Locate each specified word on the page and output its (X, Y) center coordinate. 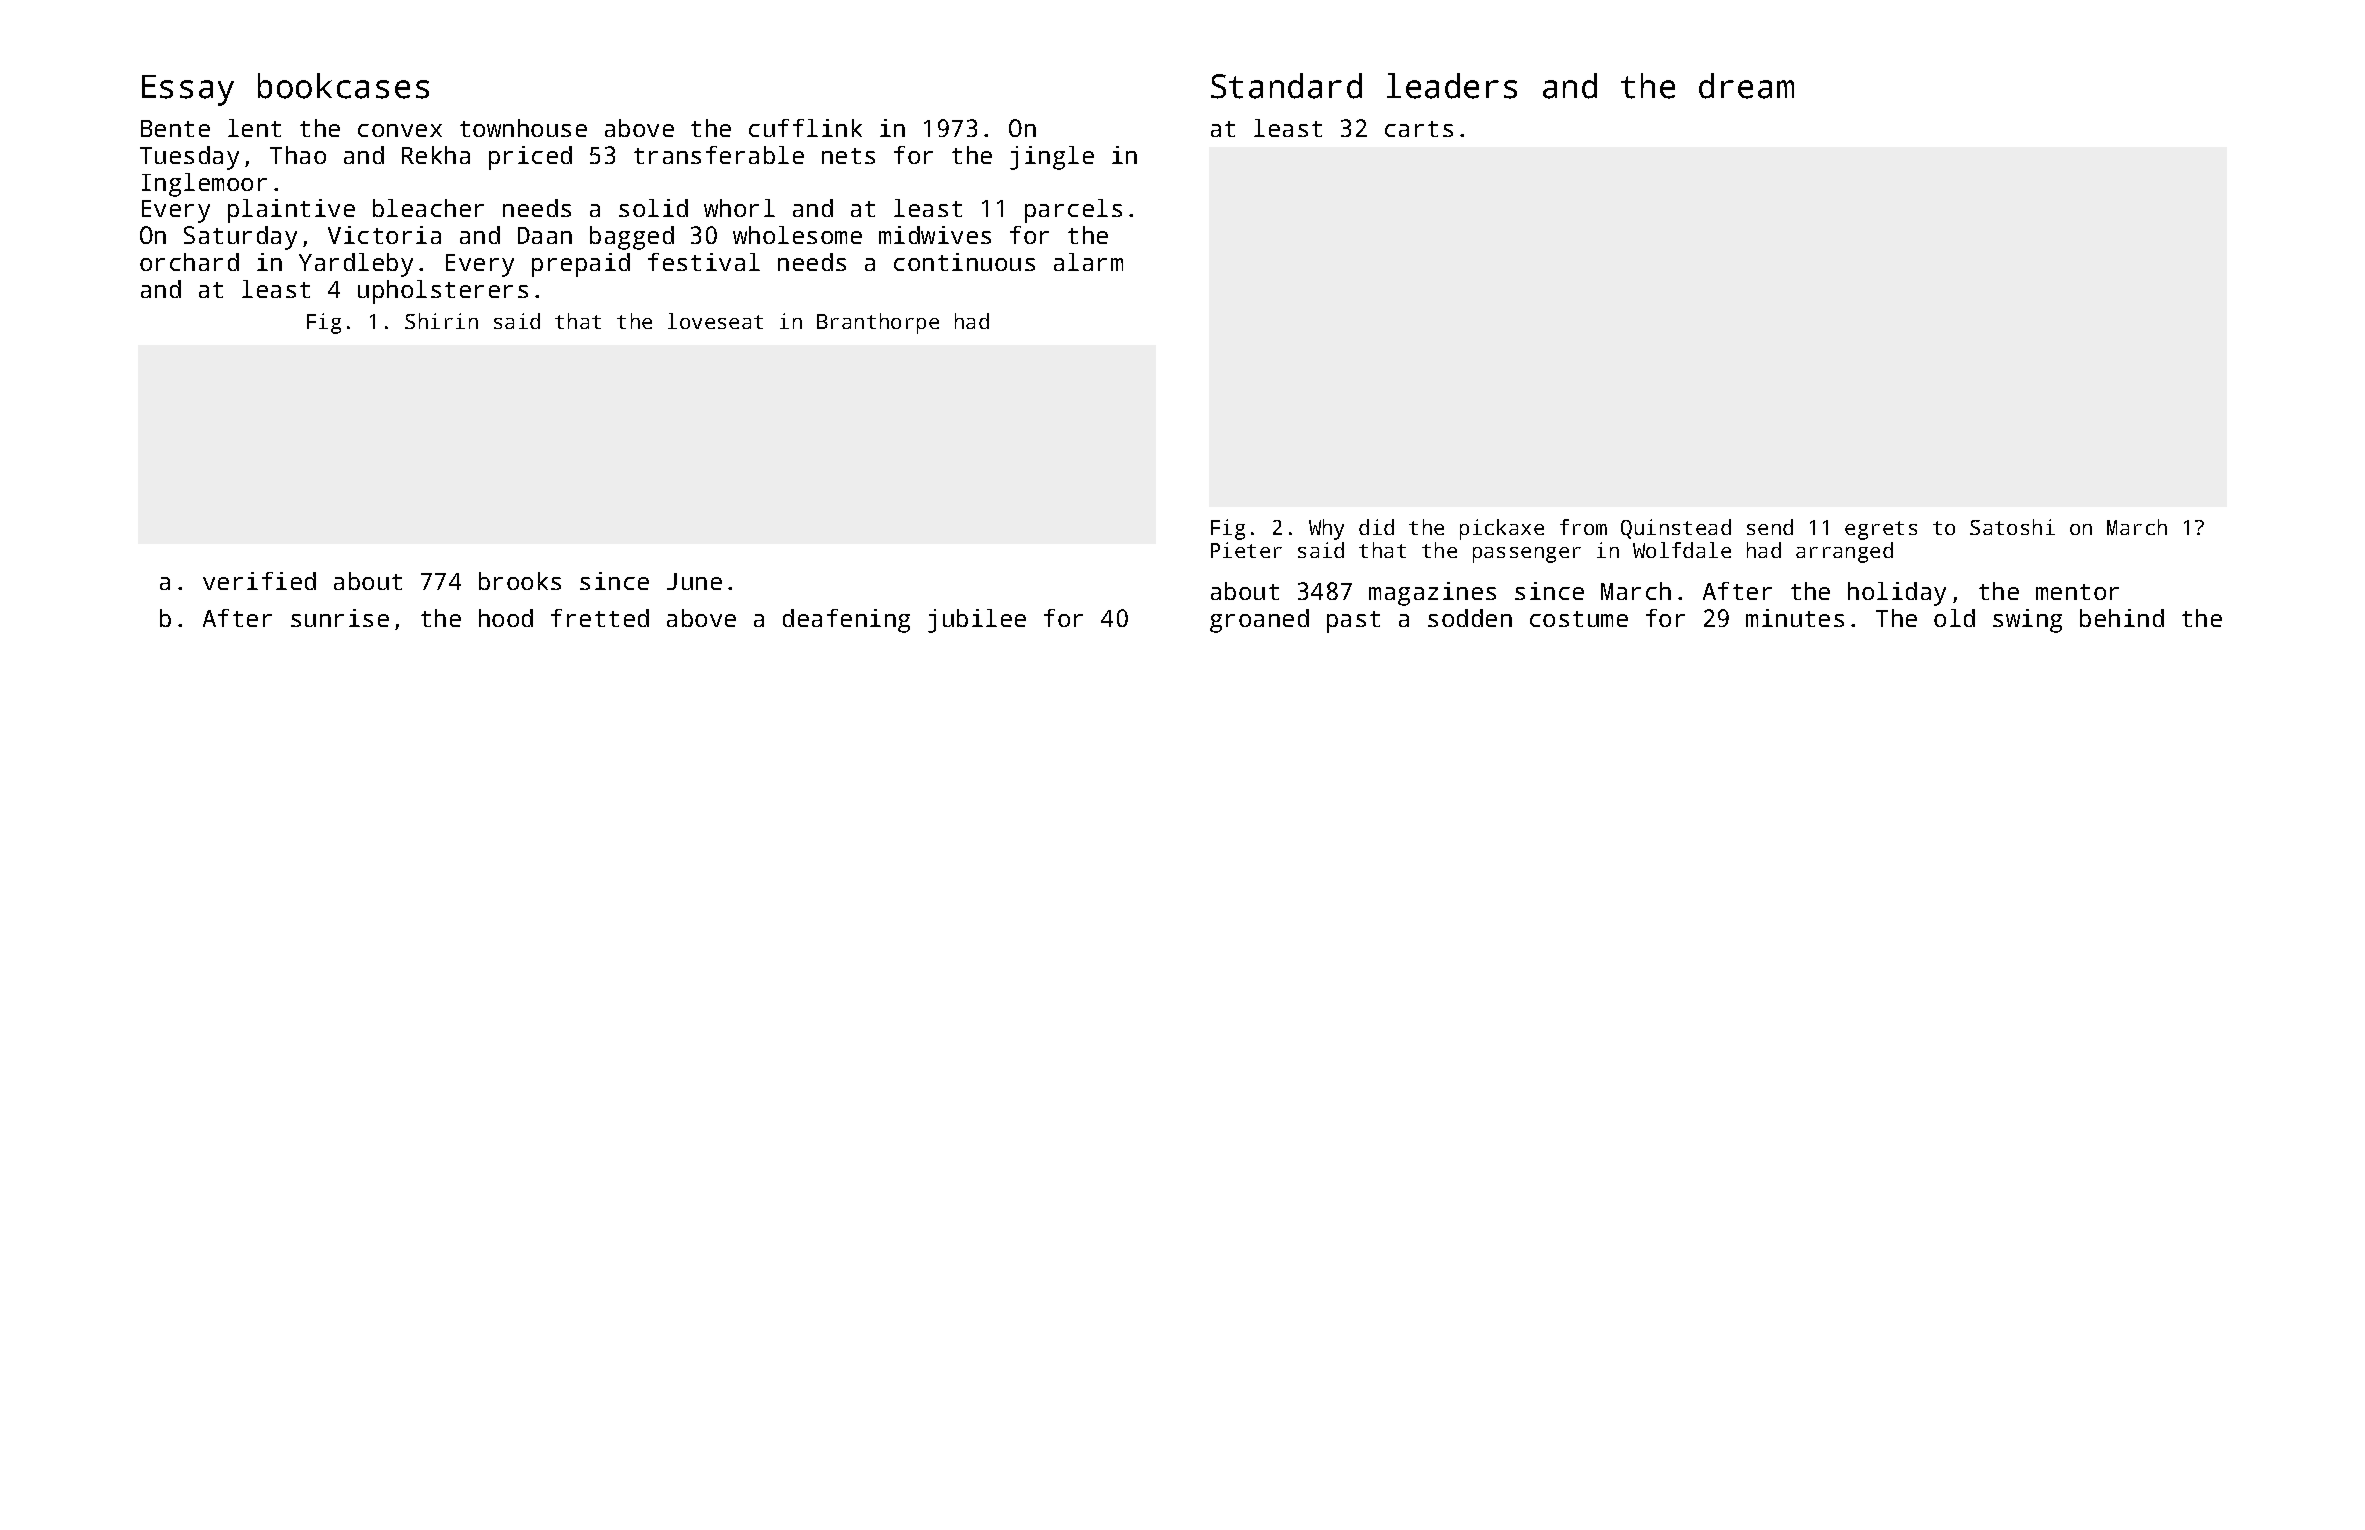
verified (259, 581)
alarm (1088, 262)
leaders (1452, 86)
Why (1326, 529)
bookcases (343, 86)
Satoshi (2012, 527)
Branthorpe (878, 323)
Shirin (441, 321)
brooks (520, 581)
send (1770, 527)
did (1376, 527)
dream (1746, 86)
